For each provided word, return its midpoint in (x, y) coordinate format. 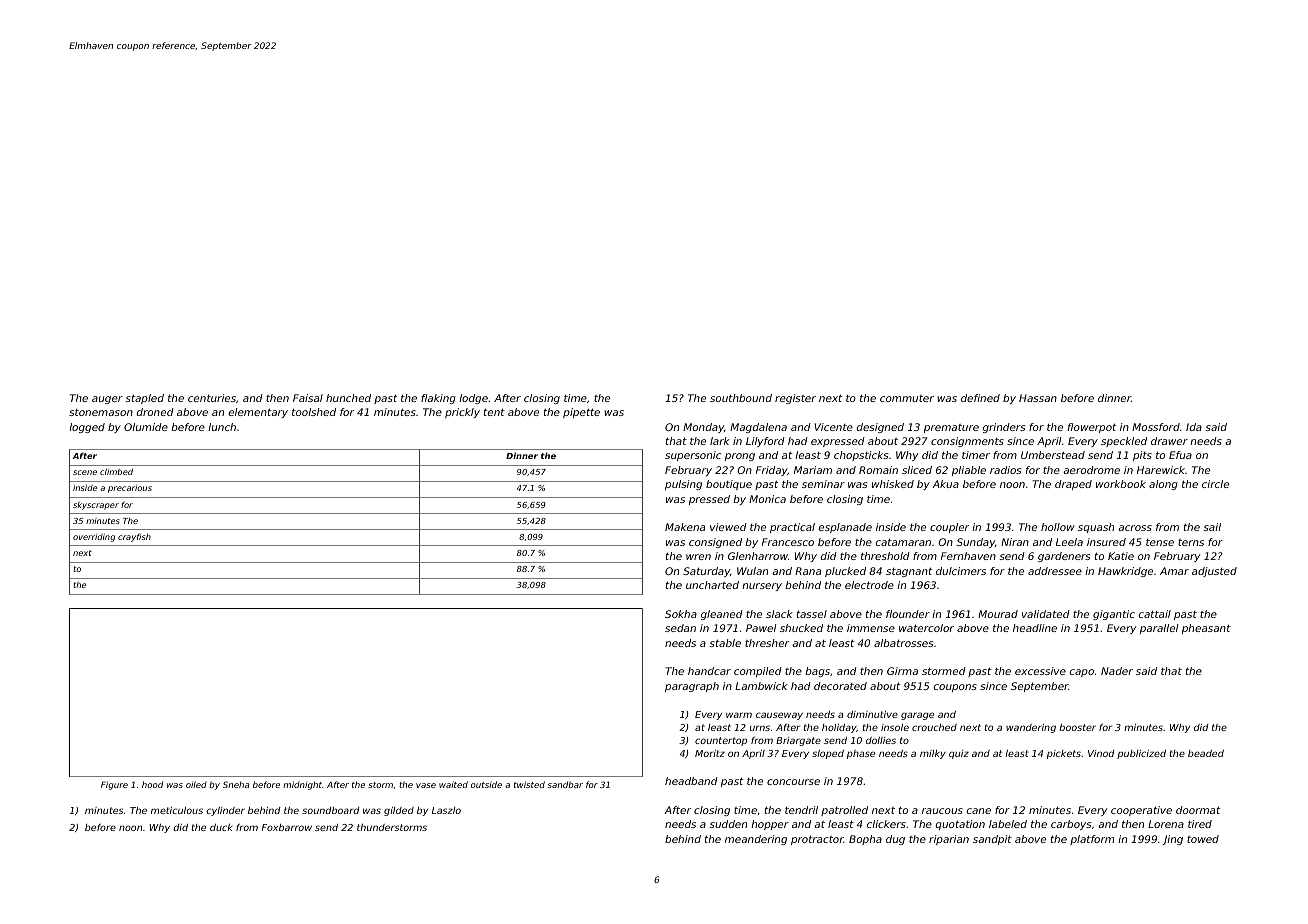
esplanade (845, 528)
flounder (908, 614)
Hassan (1038, 398)
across (1135, 528)
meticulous (177, 810)
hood (152, 784)
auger (107, 400)
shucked (801, 628)
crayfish (134, 537)
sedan (680, 628)
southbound (741, 398)
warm (739, 715)
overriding (94, 537)
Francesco (788, 542)
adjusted (1214, 572)
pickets (1064, 754)
